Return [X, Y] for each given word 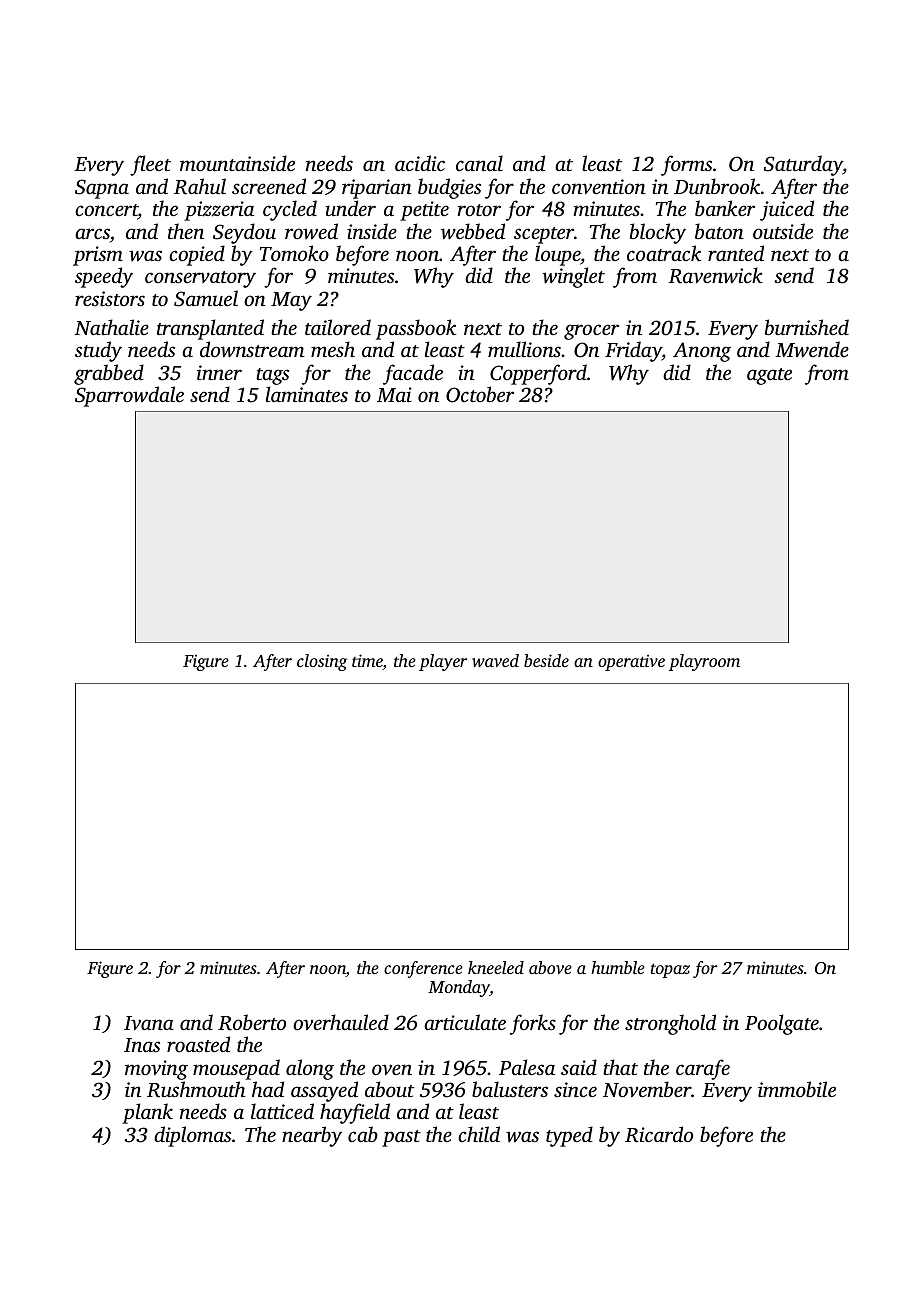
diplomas [192, 1136]
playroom [704, 662]
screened [269, 186]
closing [322, 662]
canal [479, 163]
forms [686, 165]
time [367, 662]
